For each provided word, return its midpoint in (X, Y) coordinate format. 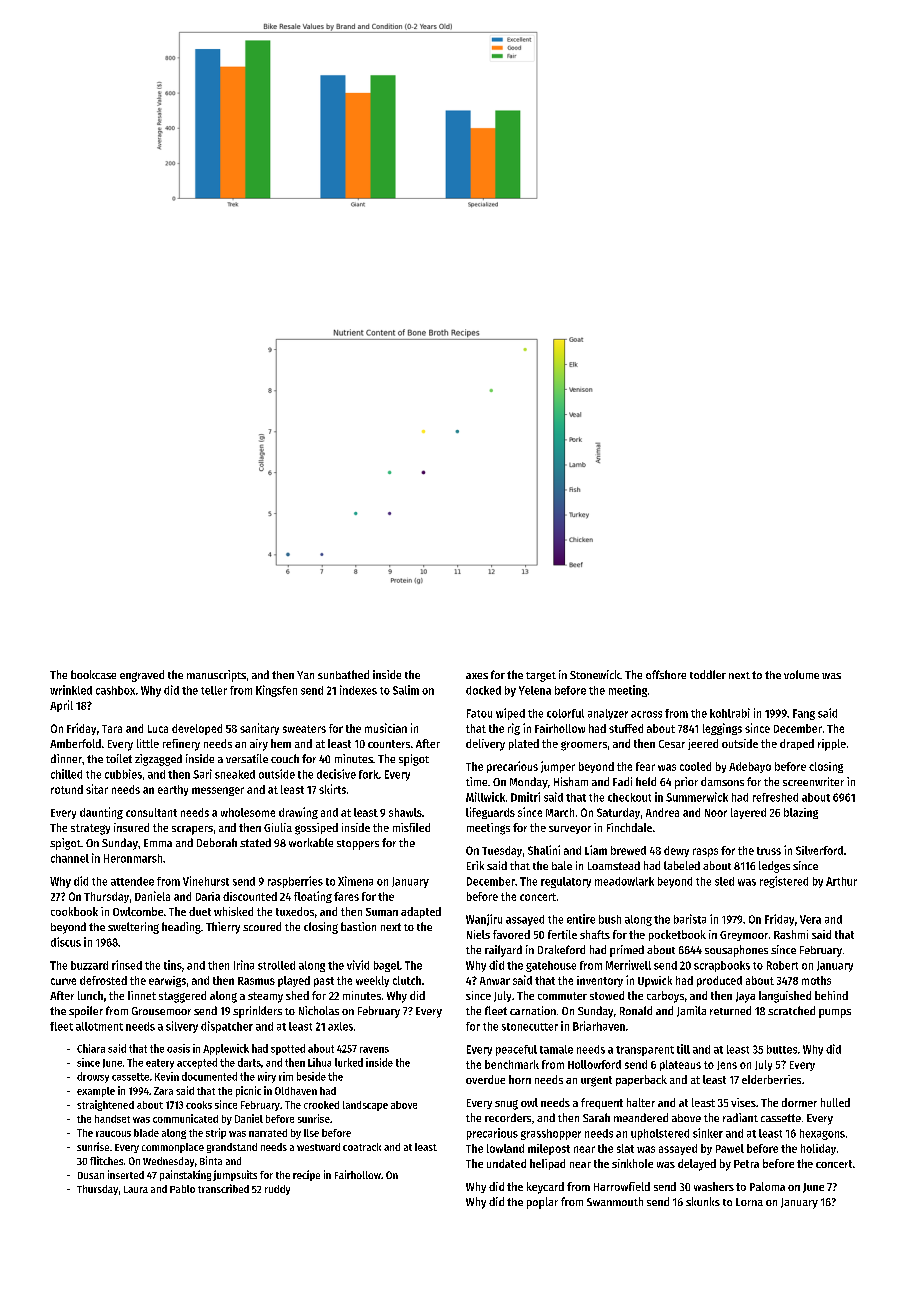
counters (389, 744)
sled (724, 881)
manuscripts (216, 676)
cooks (199, 1105)
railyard (503, 951)
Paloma (767, 1186)
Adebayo (750, 767)
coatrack (362, 1147)
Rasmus (256, 981)
